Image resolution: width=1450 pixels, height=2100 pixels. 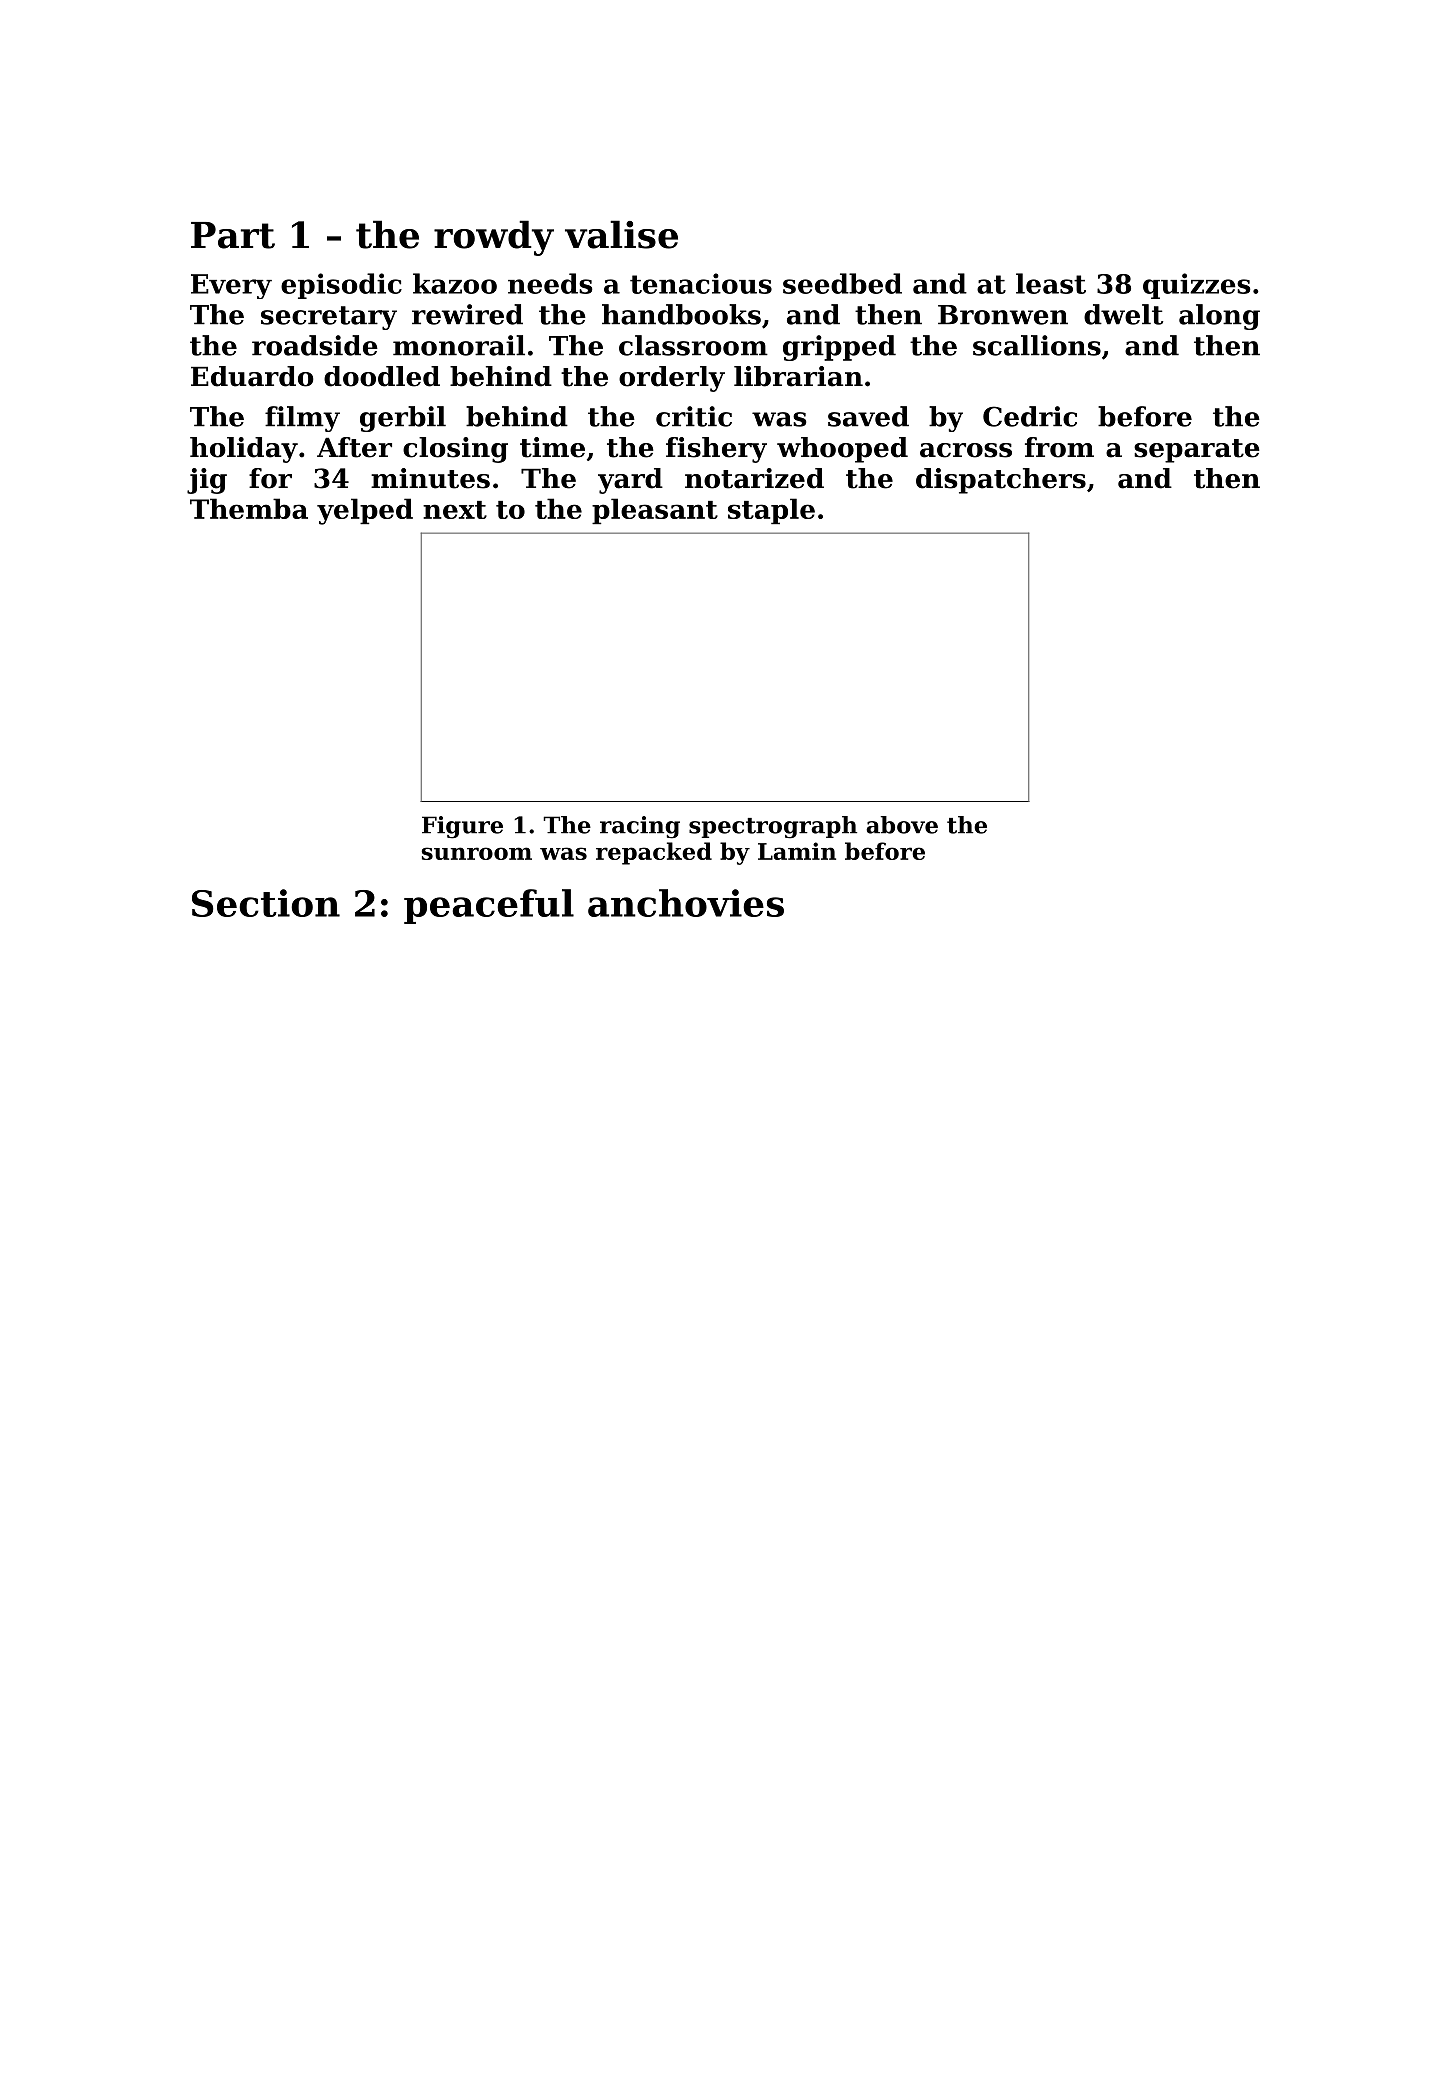 I want to click on spectrograph, so click(x=773, y=827).
